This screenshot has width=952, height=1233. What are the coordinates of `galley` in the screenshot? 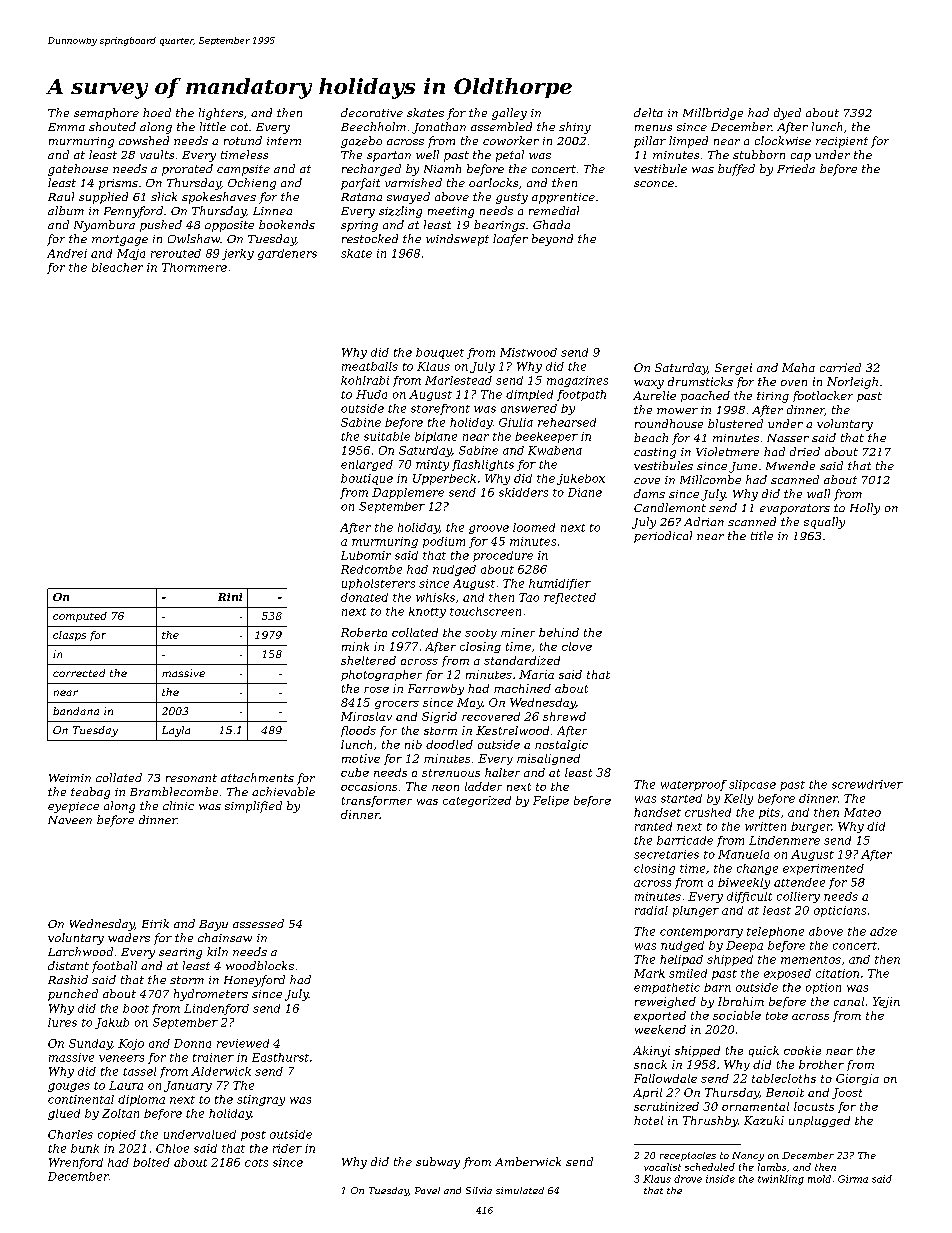 It's located at (509, 114).
